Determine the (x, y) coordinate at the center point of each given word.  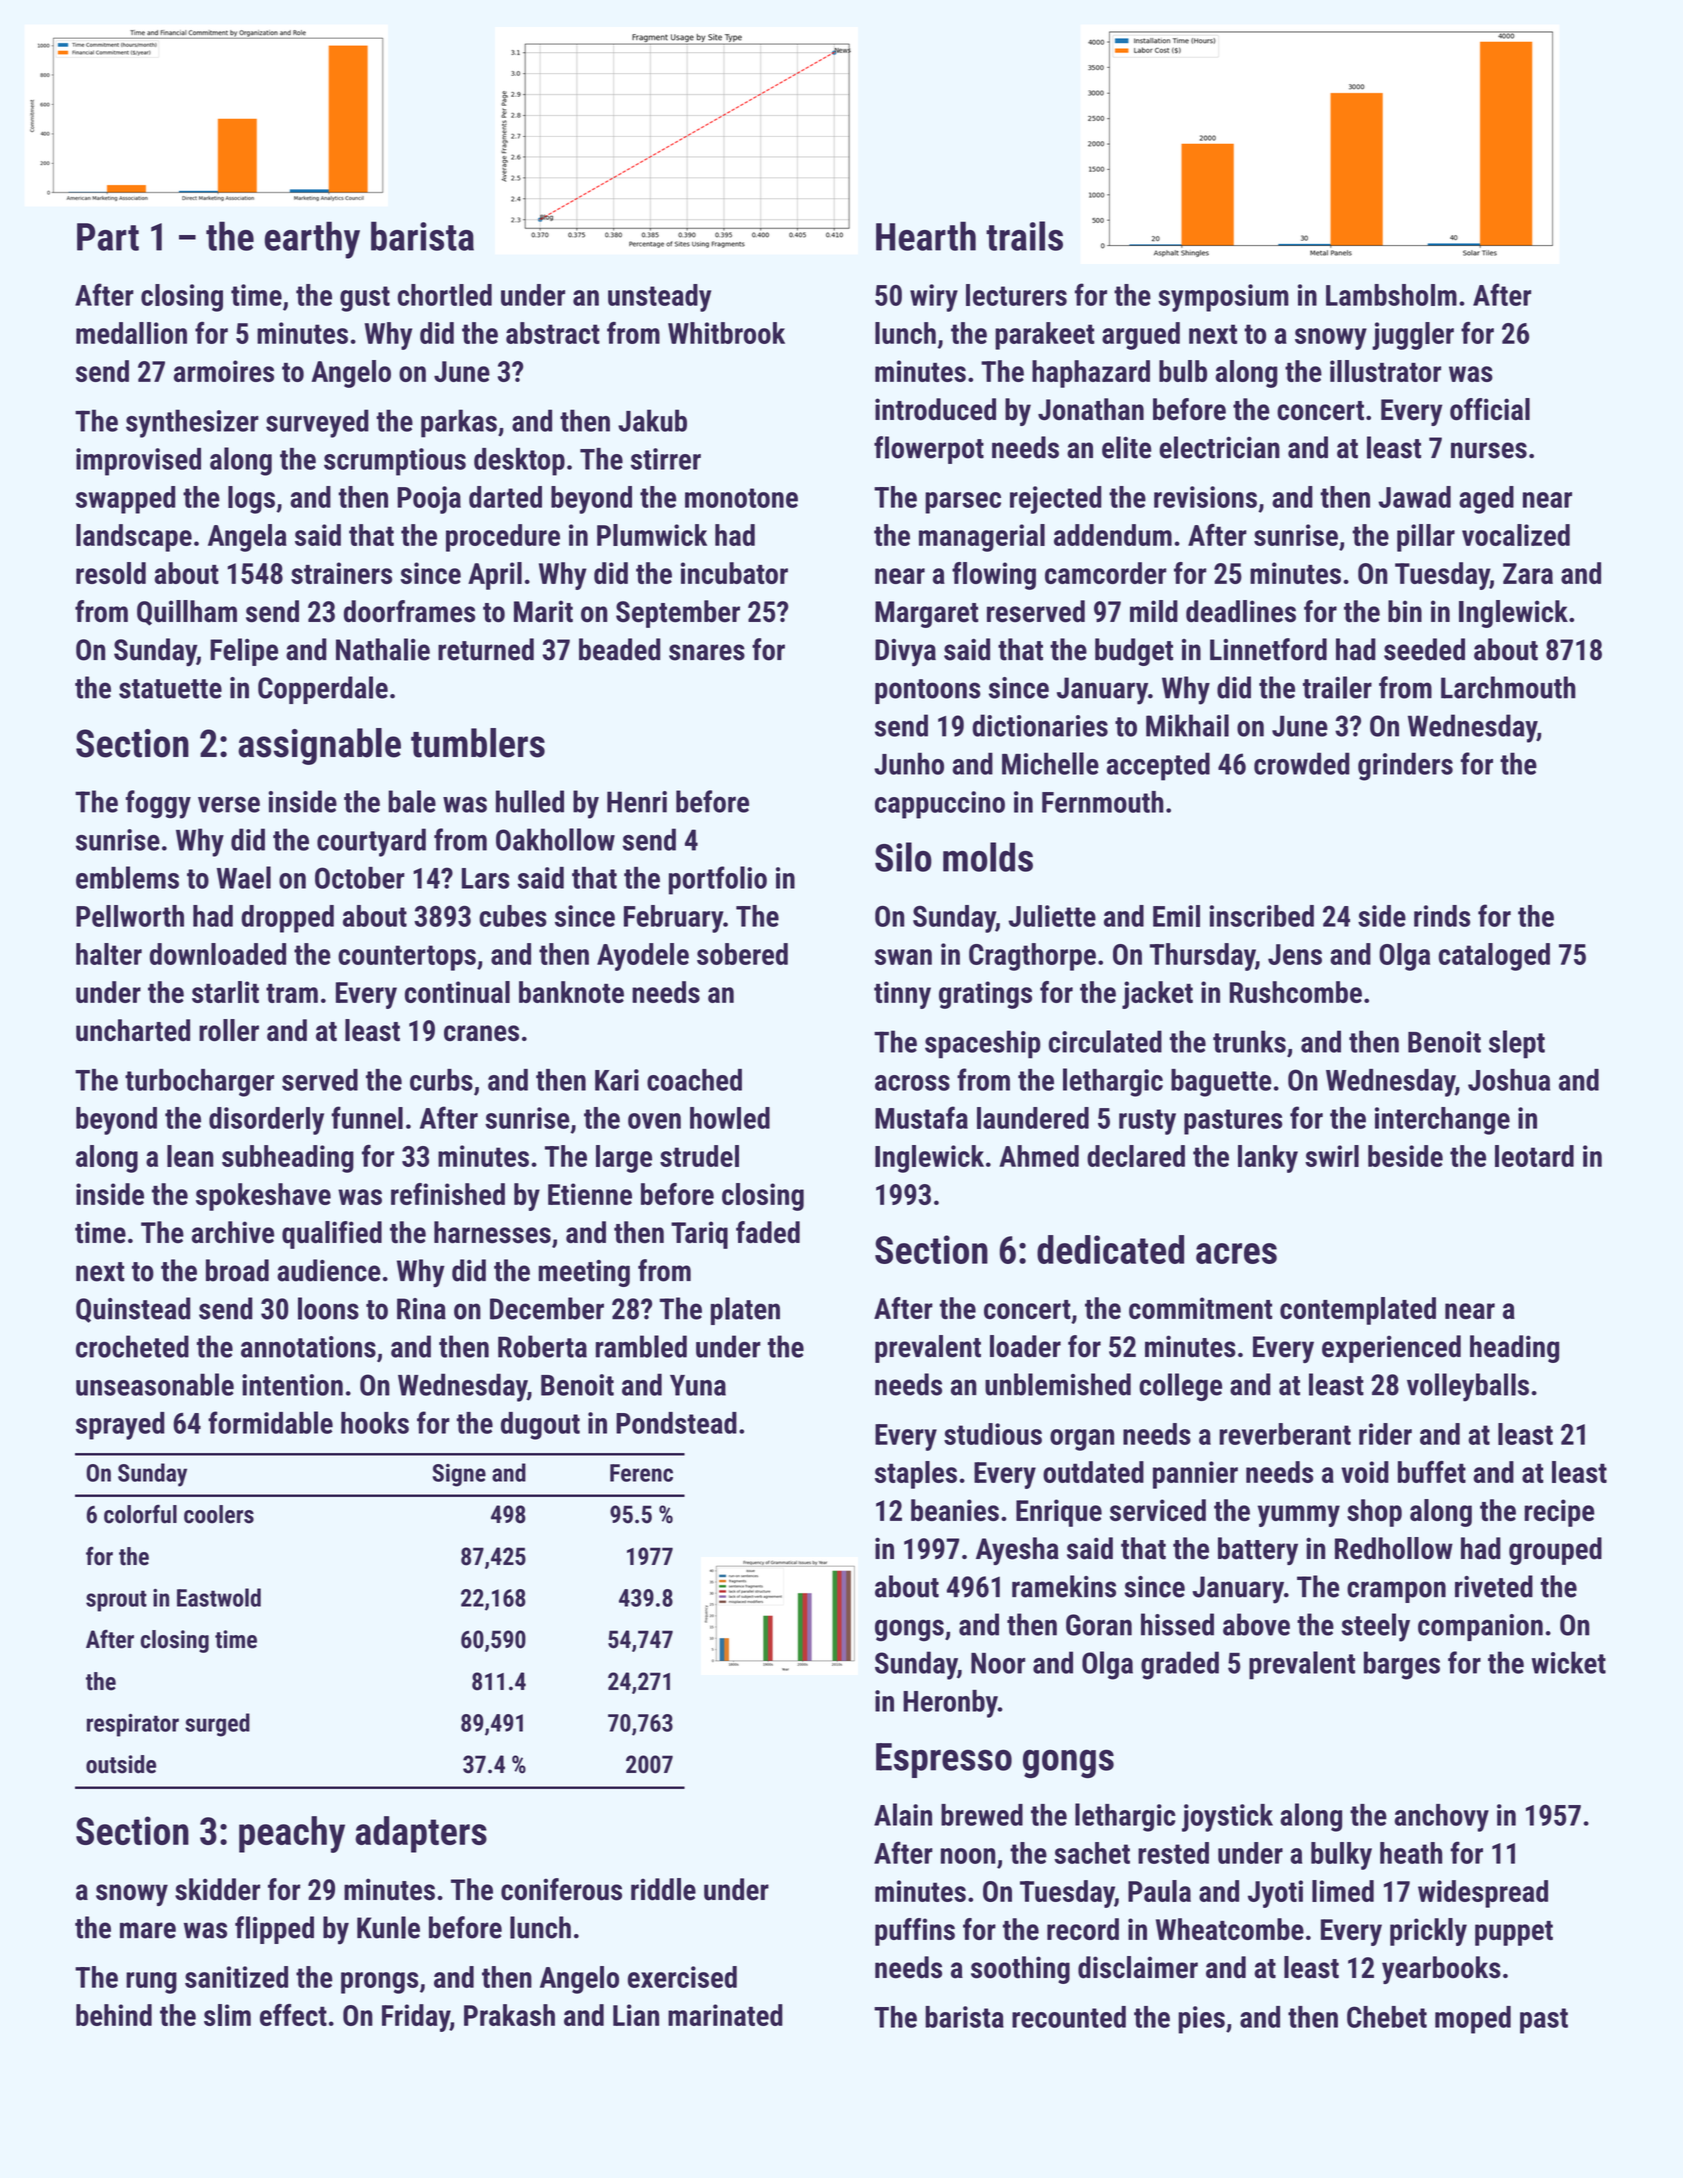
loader (1025, 1346)
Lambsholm (1391, 295)
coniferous (561, 1889)
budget (1134, 652)
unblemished (1058, 1384)
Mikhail (1187, 725)
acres (1236, 1253)
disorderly (266, 1121)
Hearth (926, 236)
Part (108, 237)
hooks (375, 1423)
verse (229, 804)
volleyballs (1468, 1387)
